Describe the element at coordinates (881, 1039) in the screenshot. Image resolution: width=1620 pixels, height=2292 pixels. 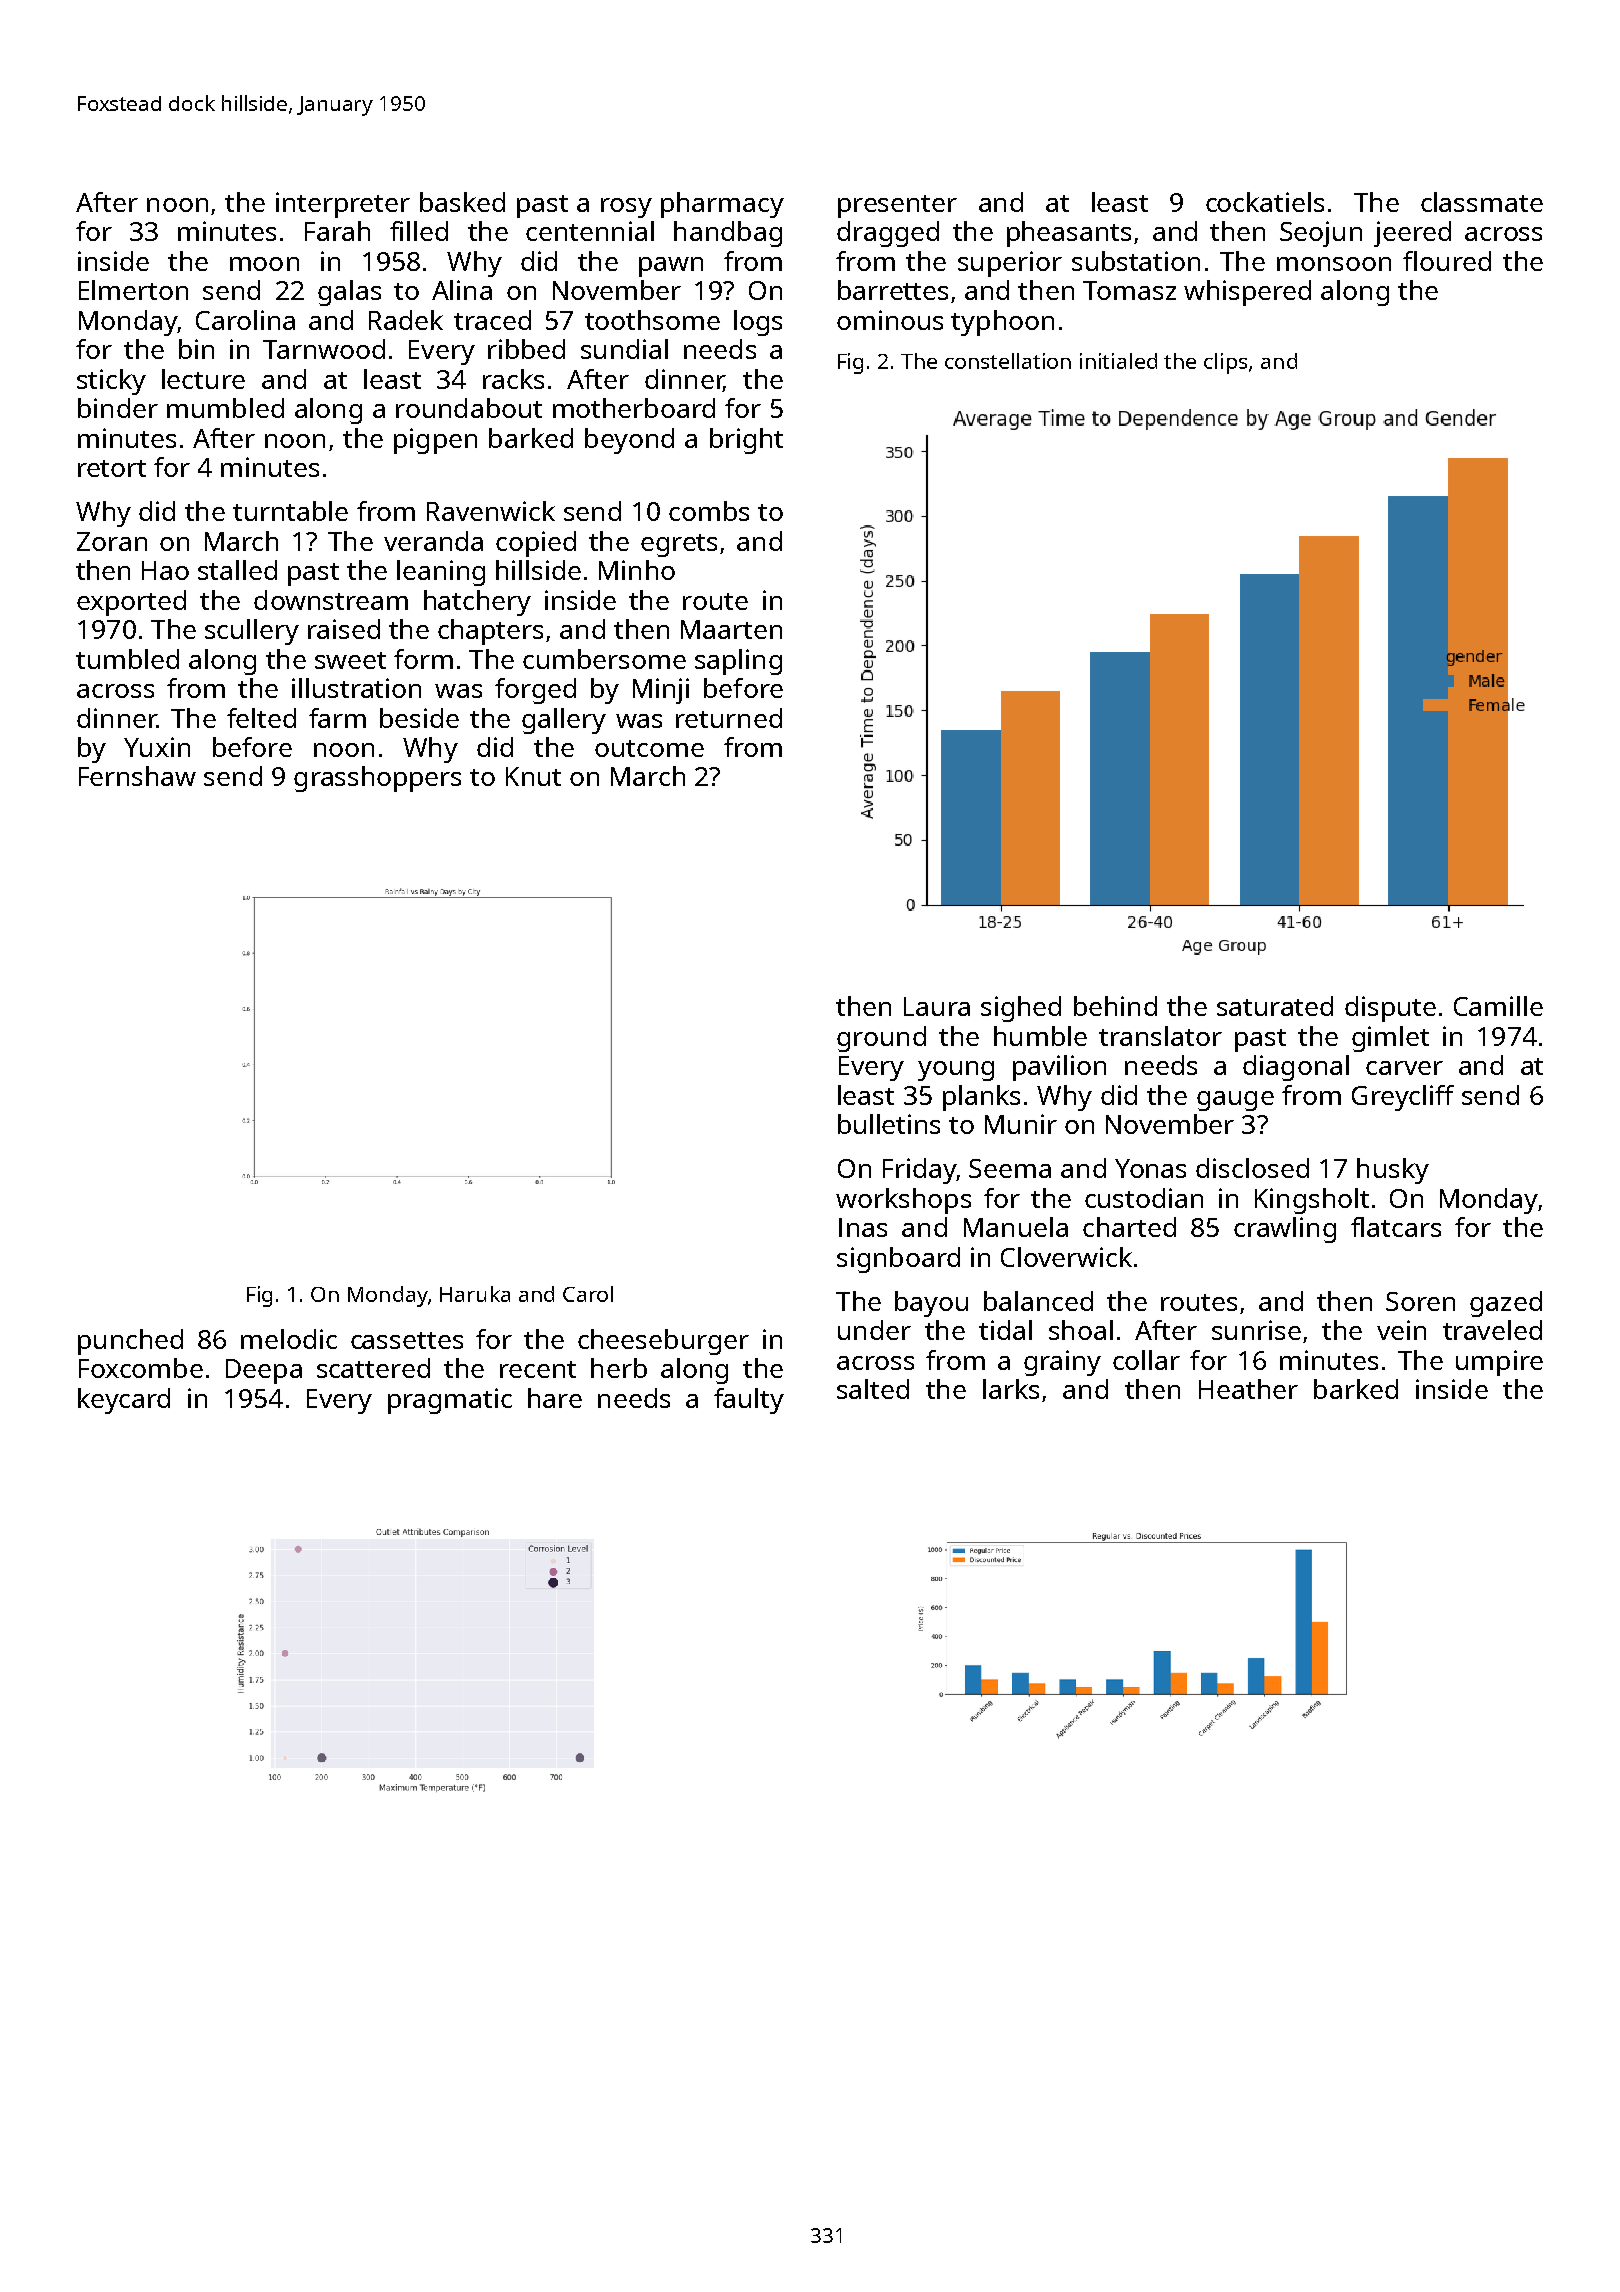
I see `ground` at that location.
